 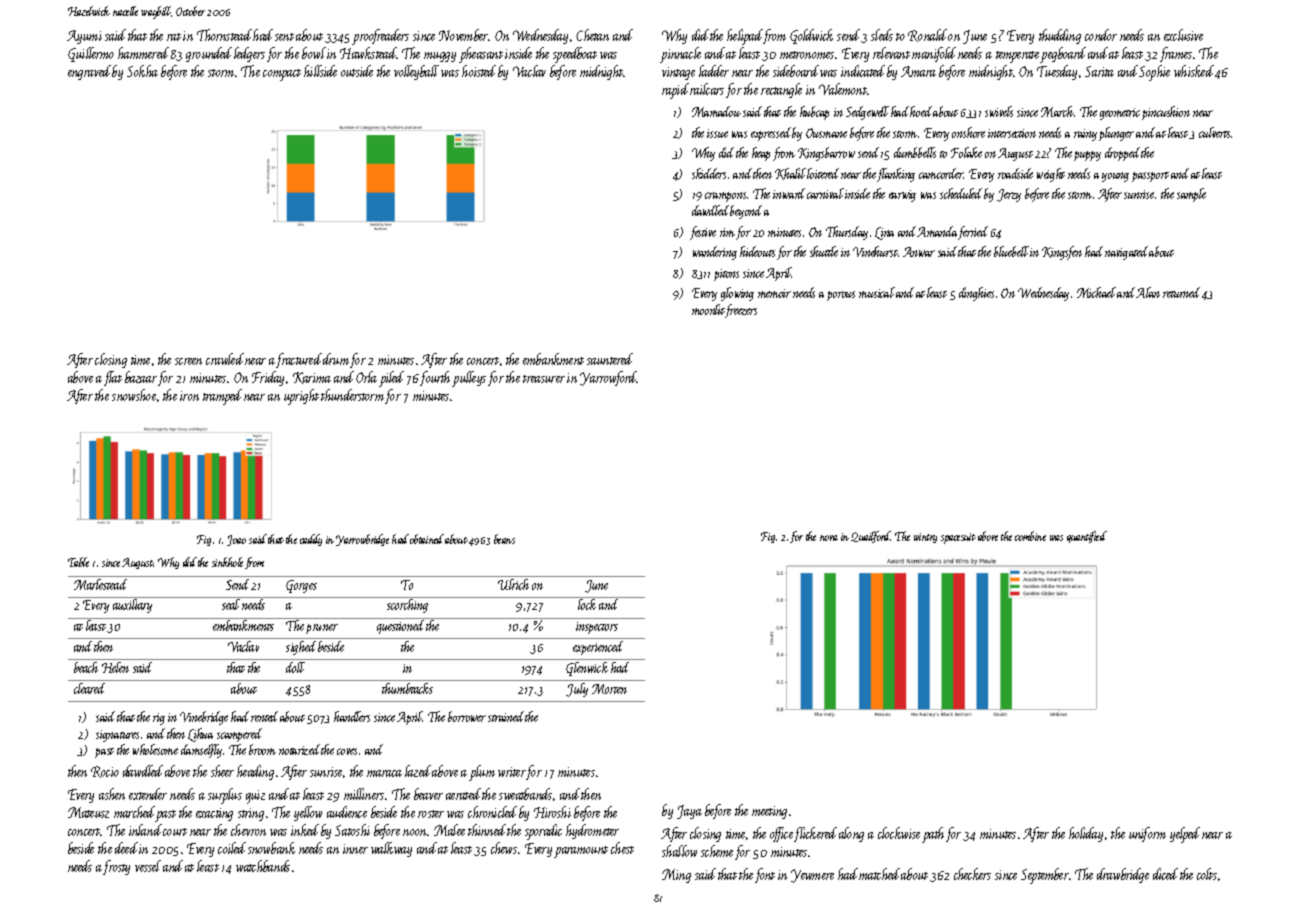 What do you see at coordinates (1181, 292) in the document?
I see `returned` at bounding box center [1181, 292].
